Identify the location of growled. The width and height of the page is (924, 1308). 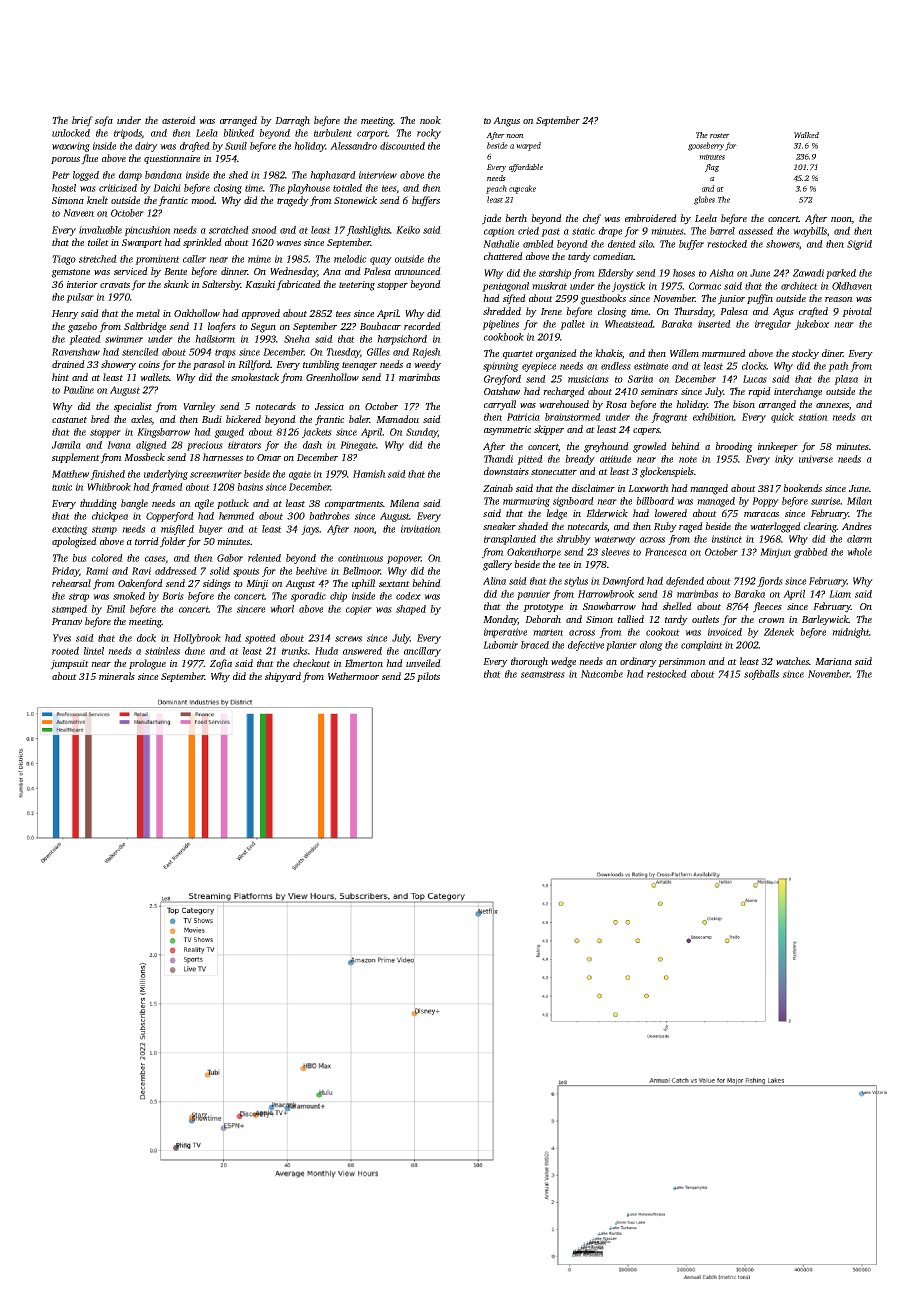
(650, 447).
